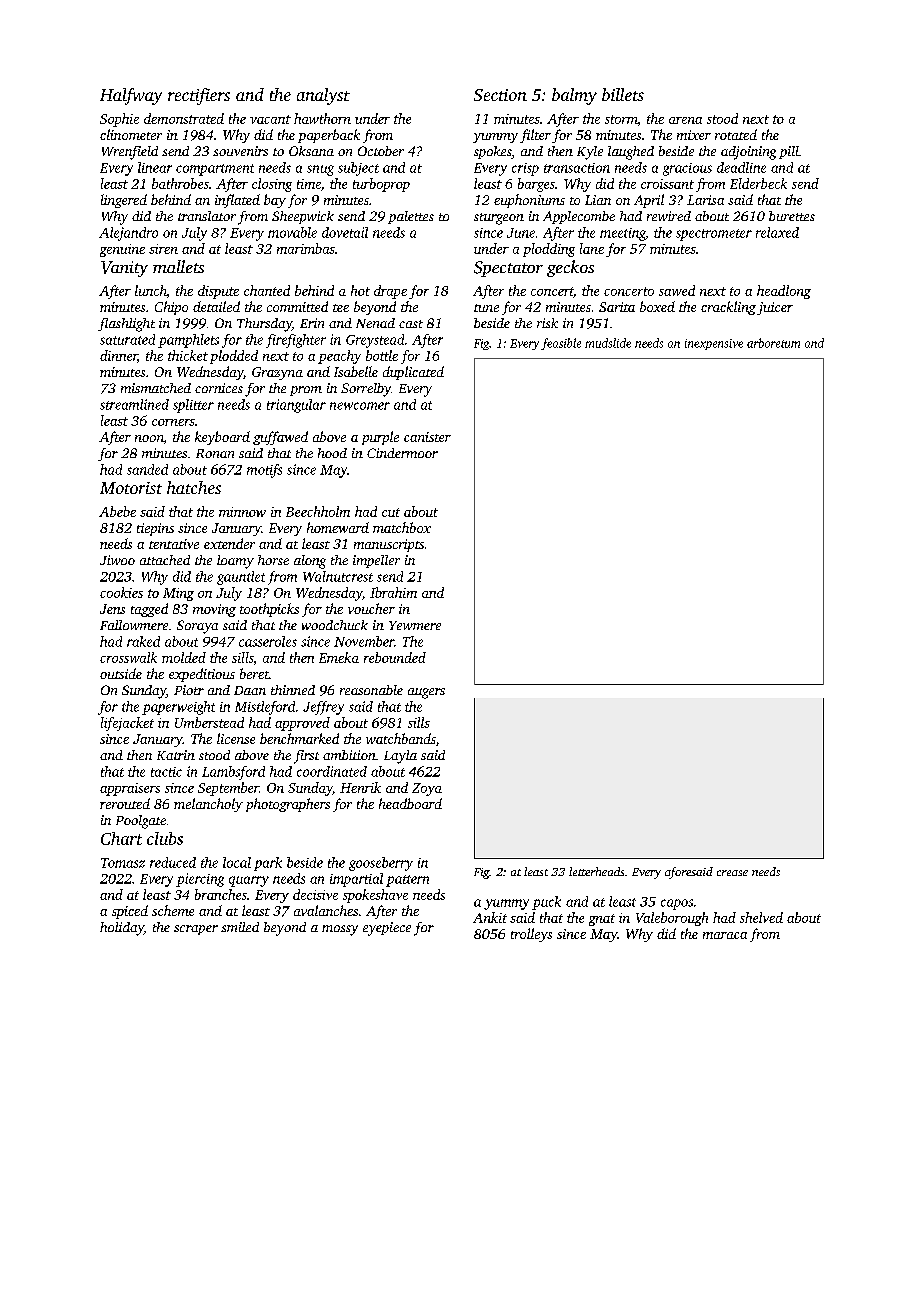  What do you see at coordinates (371, 690) in the screenshot?
I see `reasonable` at bounding box center [371, 690].
